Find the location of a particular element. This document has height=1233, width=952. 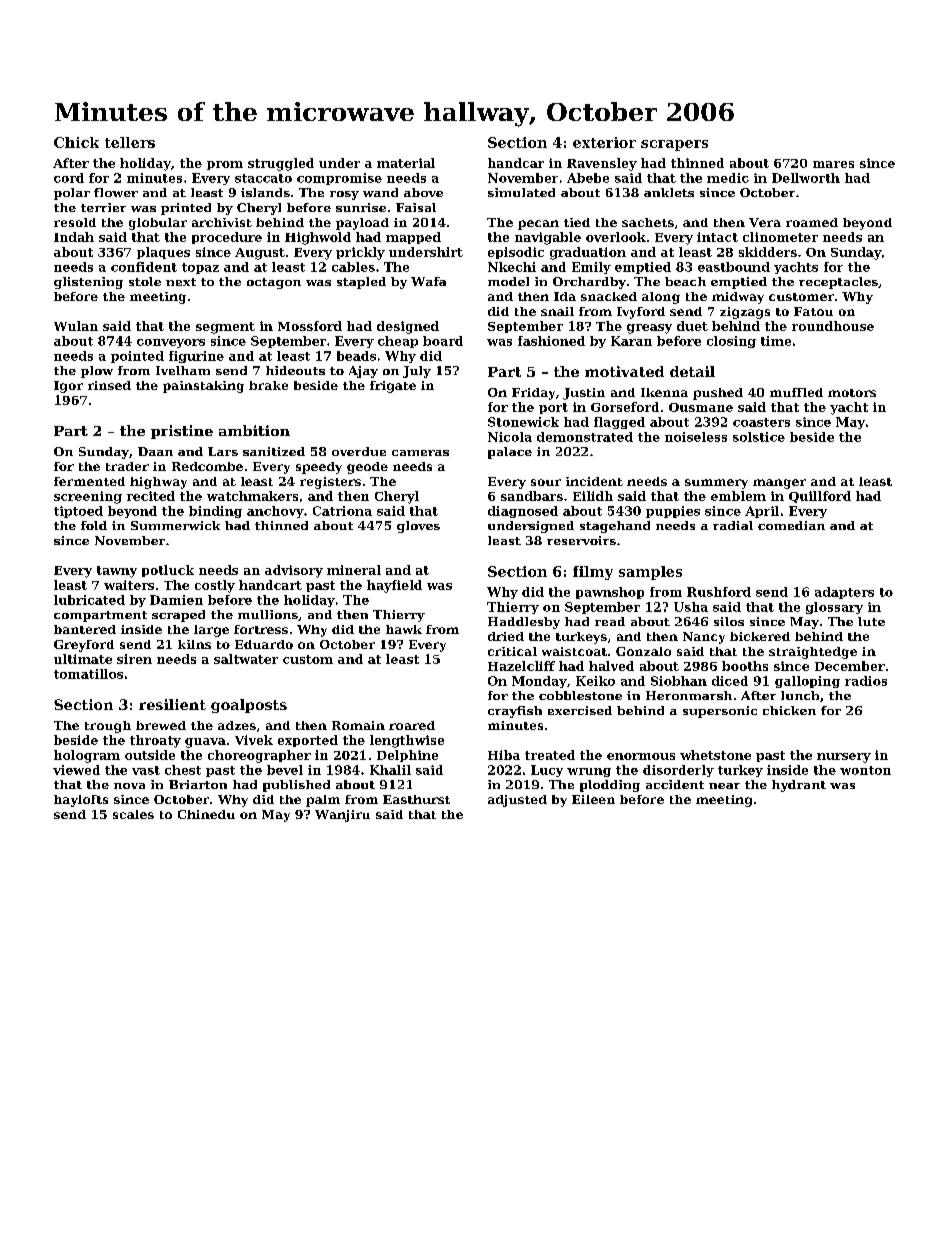

Indah is located at coordinates (74, 237).
